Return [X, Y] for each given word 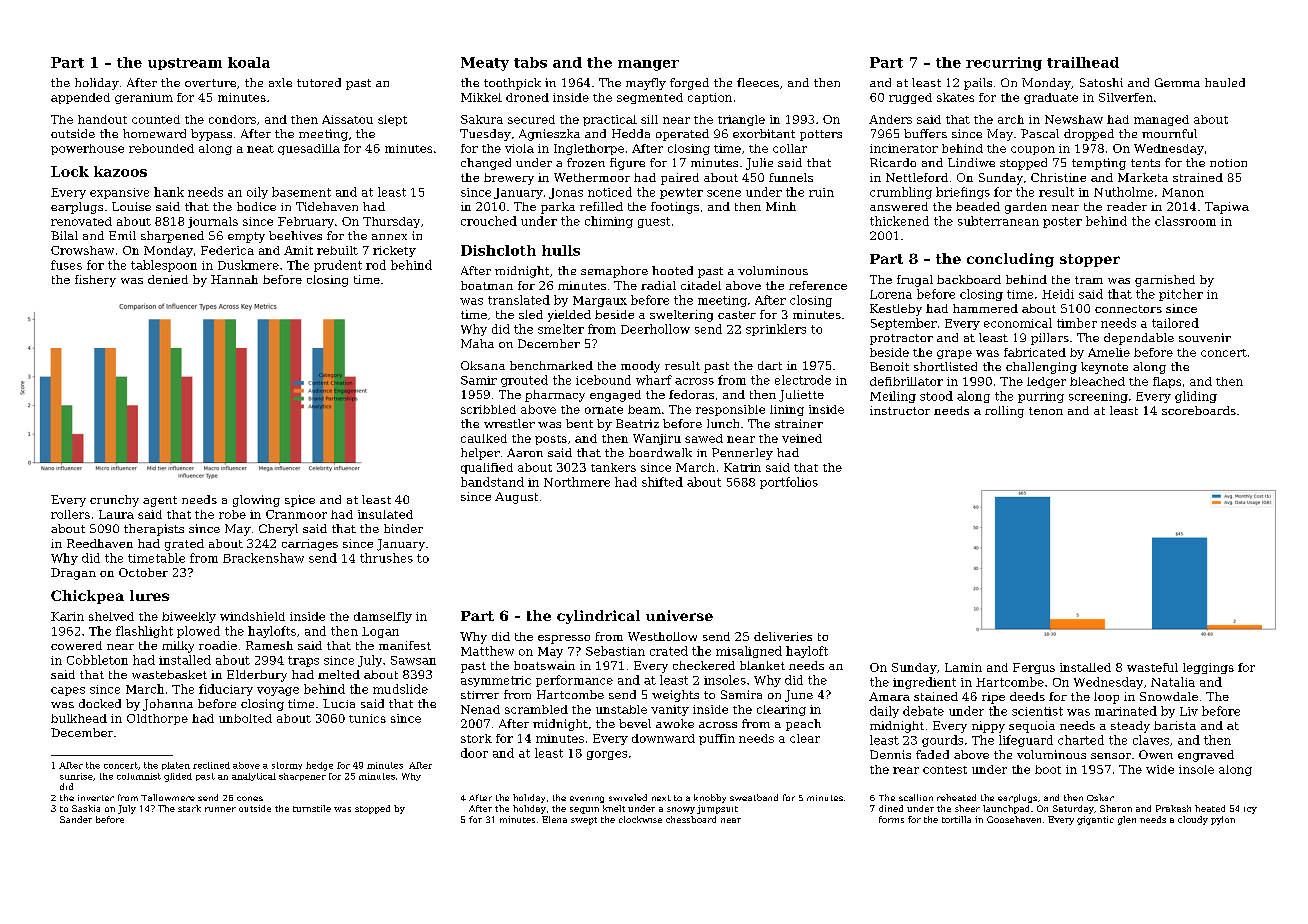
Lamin [963, 667]
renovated [81, 221]
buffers [925, 133]
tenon [1046, 411]
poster [1062, 222]
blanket [762, 665]
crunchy [114, 501]
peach [803, 725]
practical [610, 120]
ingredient [924, 683]
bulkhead [79, 718]
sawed [704, 438]
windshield [252, 616]
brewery [509, 179]
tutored [319, 82]
